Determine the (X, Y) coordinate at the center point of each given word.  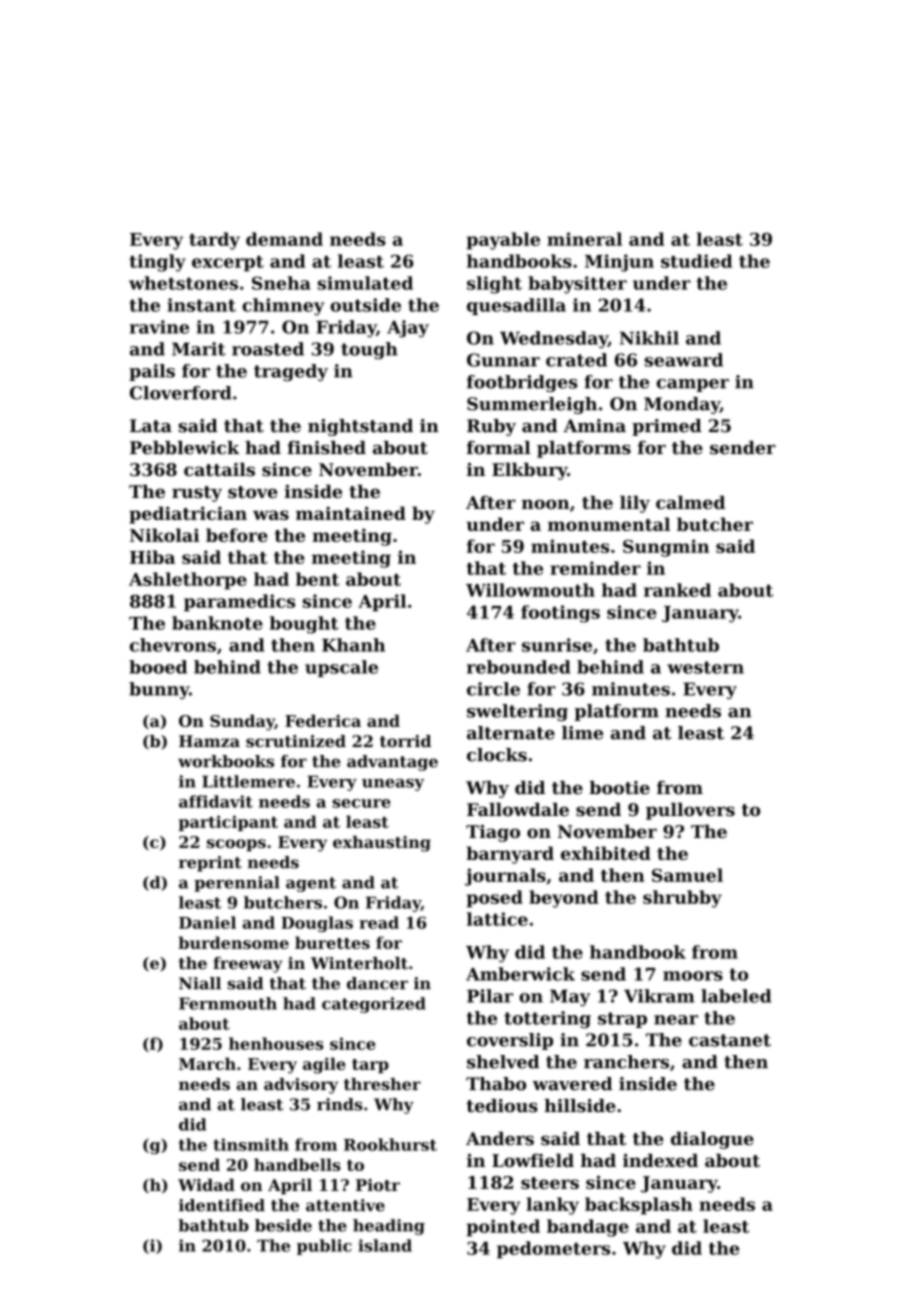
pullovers (690, 811)
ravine (159, 327)
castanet (730, 1040)
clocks (497, 755)
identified (222, 1205)
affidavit (216, 801)
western (705, 667)
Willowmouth (530, 590)
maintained (351, 513)
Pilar (490, 996)
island (385, 1245)
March (207, 1063)
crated (576, 360)
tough (369, 350)
